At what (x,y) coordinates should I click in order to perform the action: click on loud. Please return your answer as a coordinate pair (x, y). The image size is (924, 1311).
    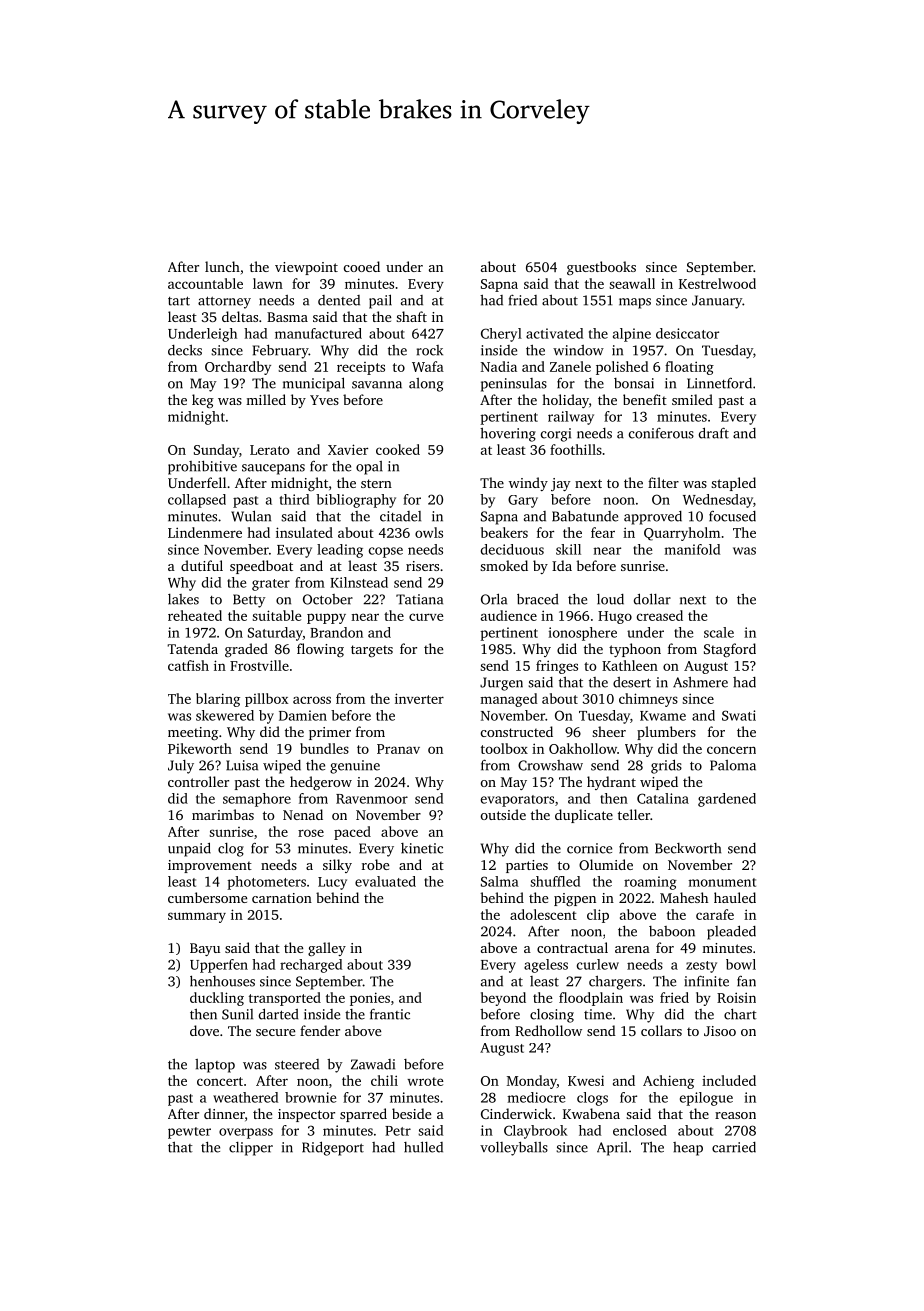
    Looking at the image, I should click on (610, 599).
